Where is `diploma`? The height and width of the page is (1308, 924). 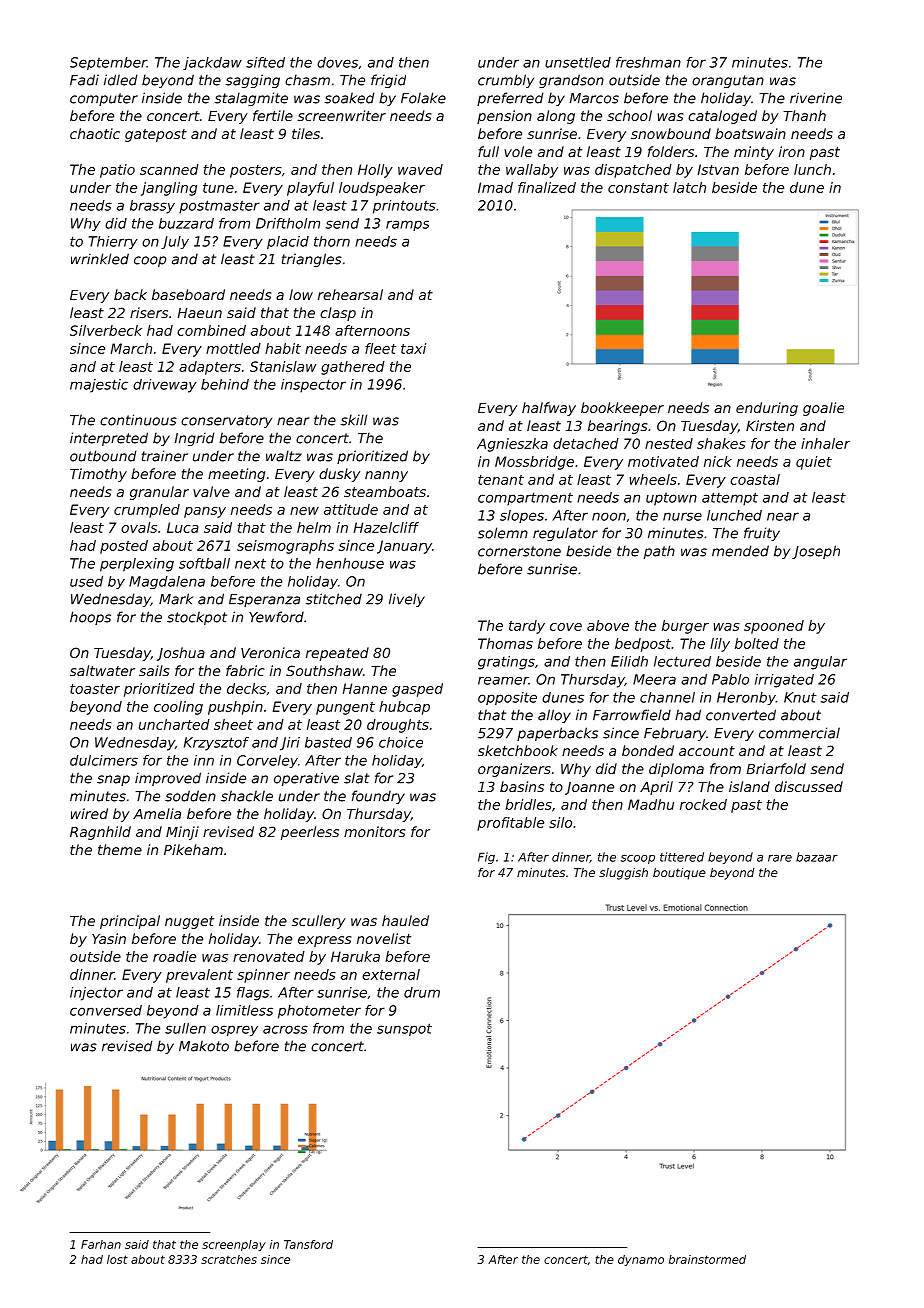 diploma is located at coordinates (676, 770).
